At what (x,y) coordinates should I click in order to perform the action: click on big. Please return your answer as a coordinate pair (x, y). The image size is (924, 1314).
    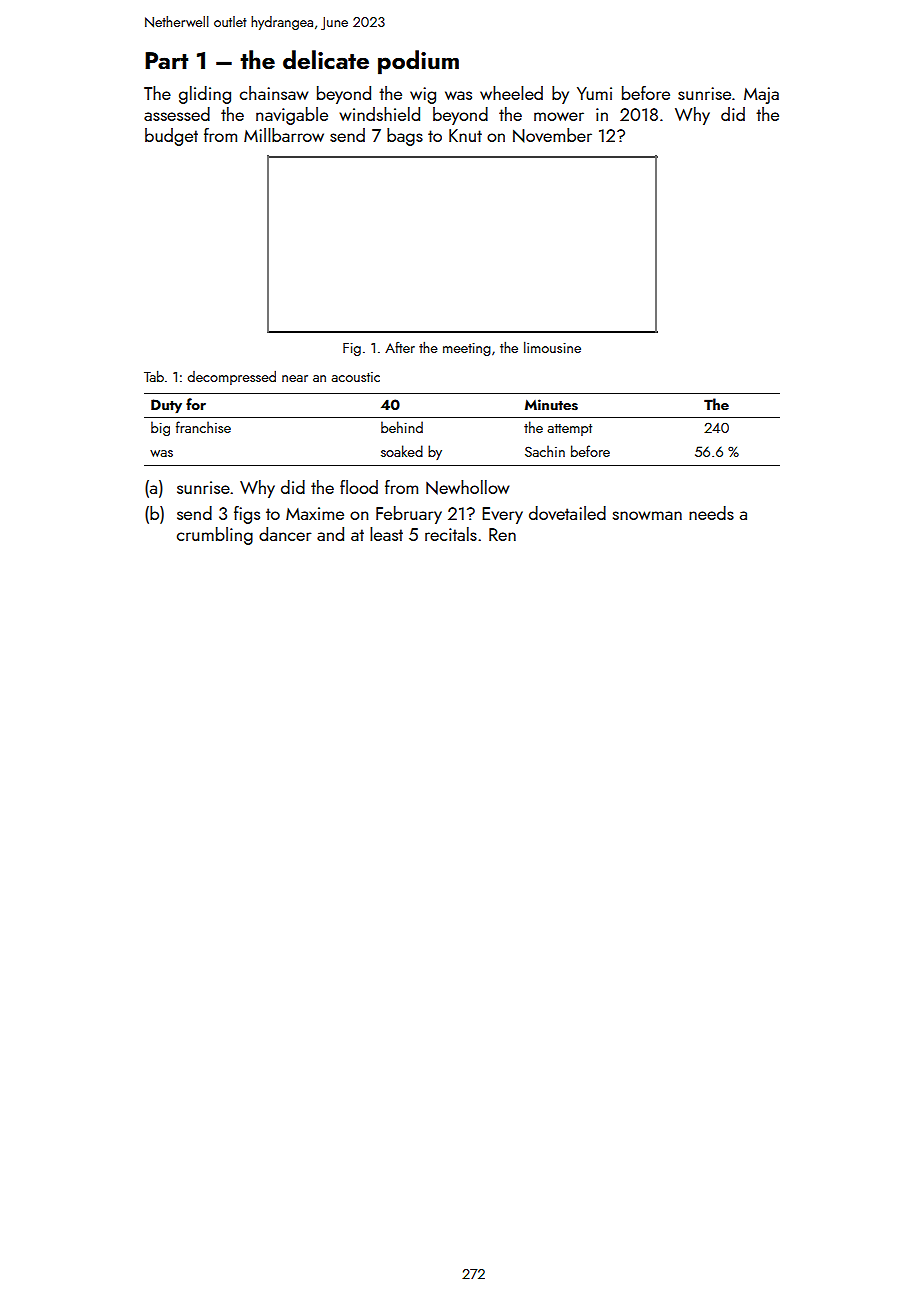
    Looking at the image, I should click on (160, 428).
